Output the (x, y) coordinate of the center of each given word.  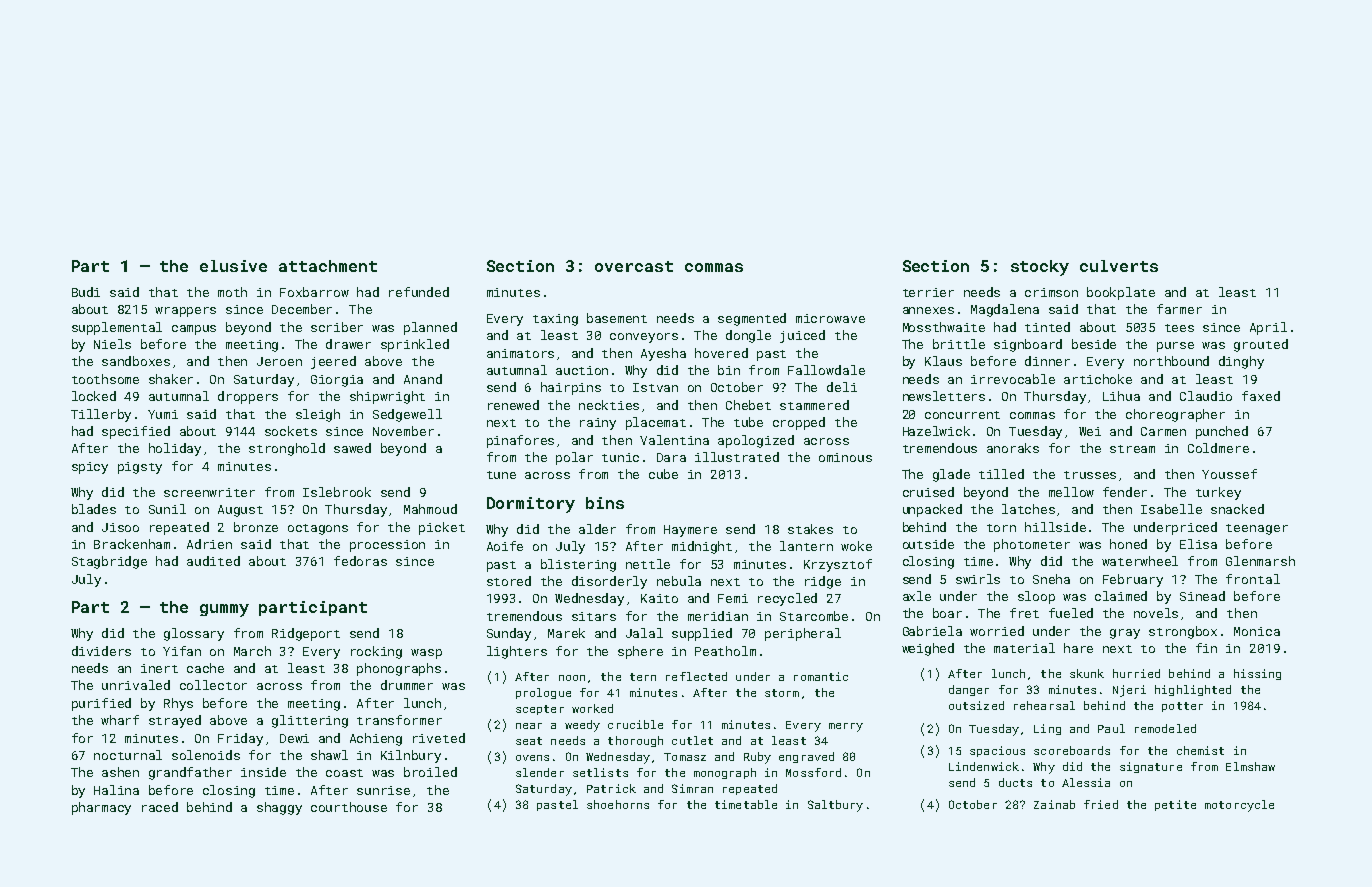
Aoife (505, 546)
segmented (752, 319)
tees (1179, 328)
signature (1151, 767)
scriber (337, 327)
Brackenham (132, 544)
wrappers (185, 312)
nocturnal (128, 755)
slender (540, 772)
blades (94, 509)
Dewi (294, 738)
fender (1125, 492)
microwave (830, 318)
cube (663, 474)
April (1268, 328)
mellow (1071, 492)
